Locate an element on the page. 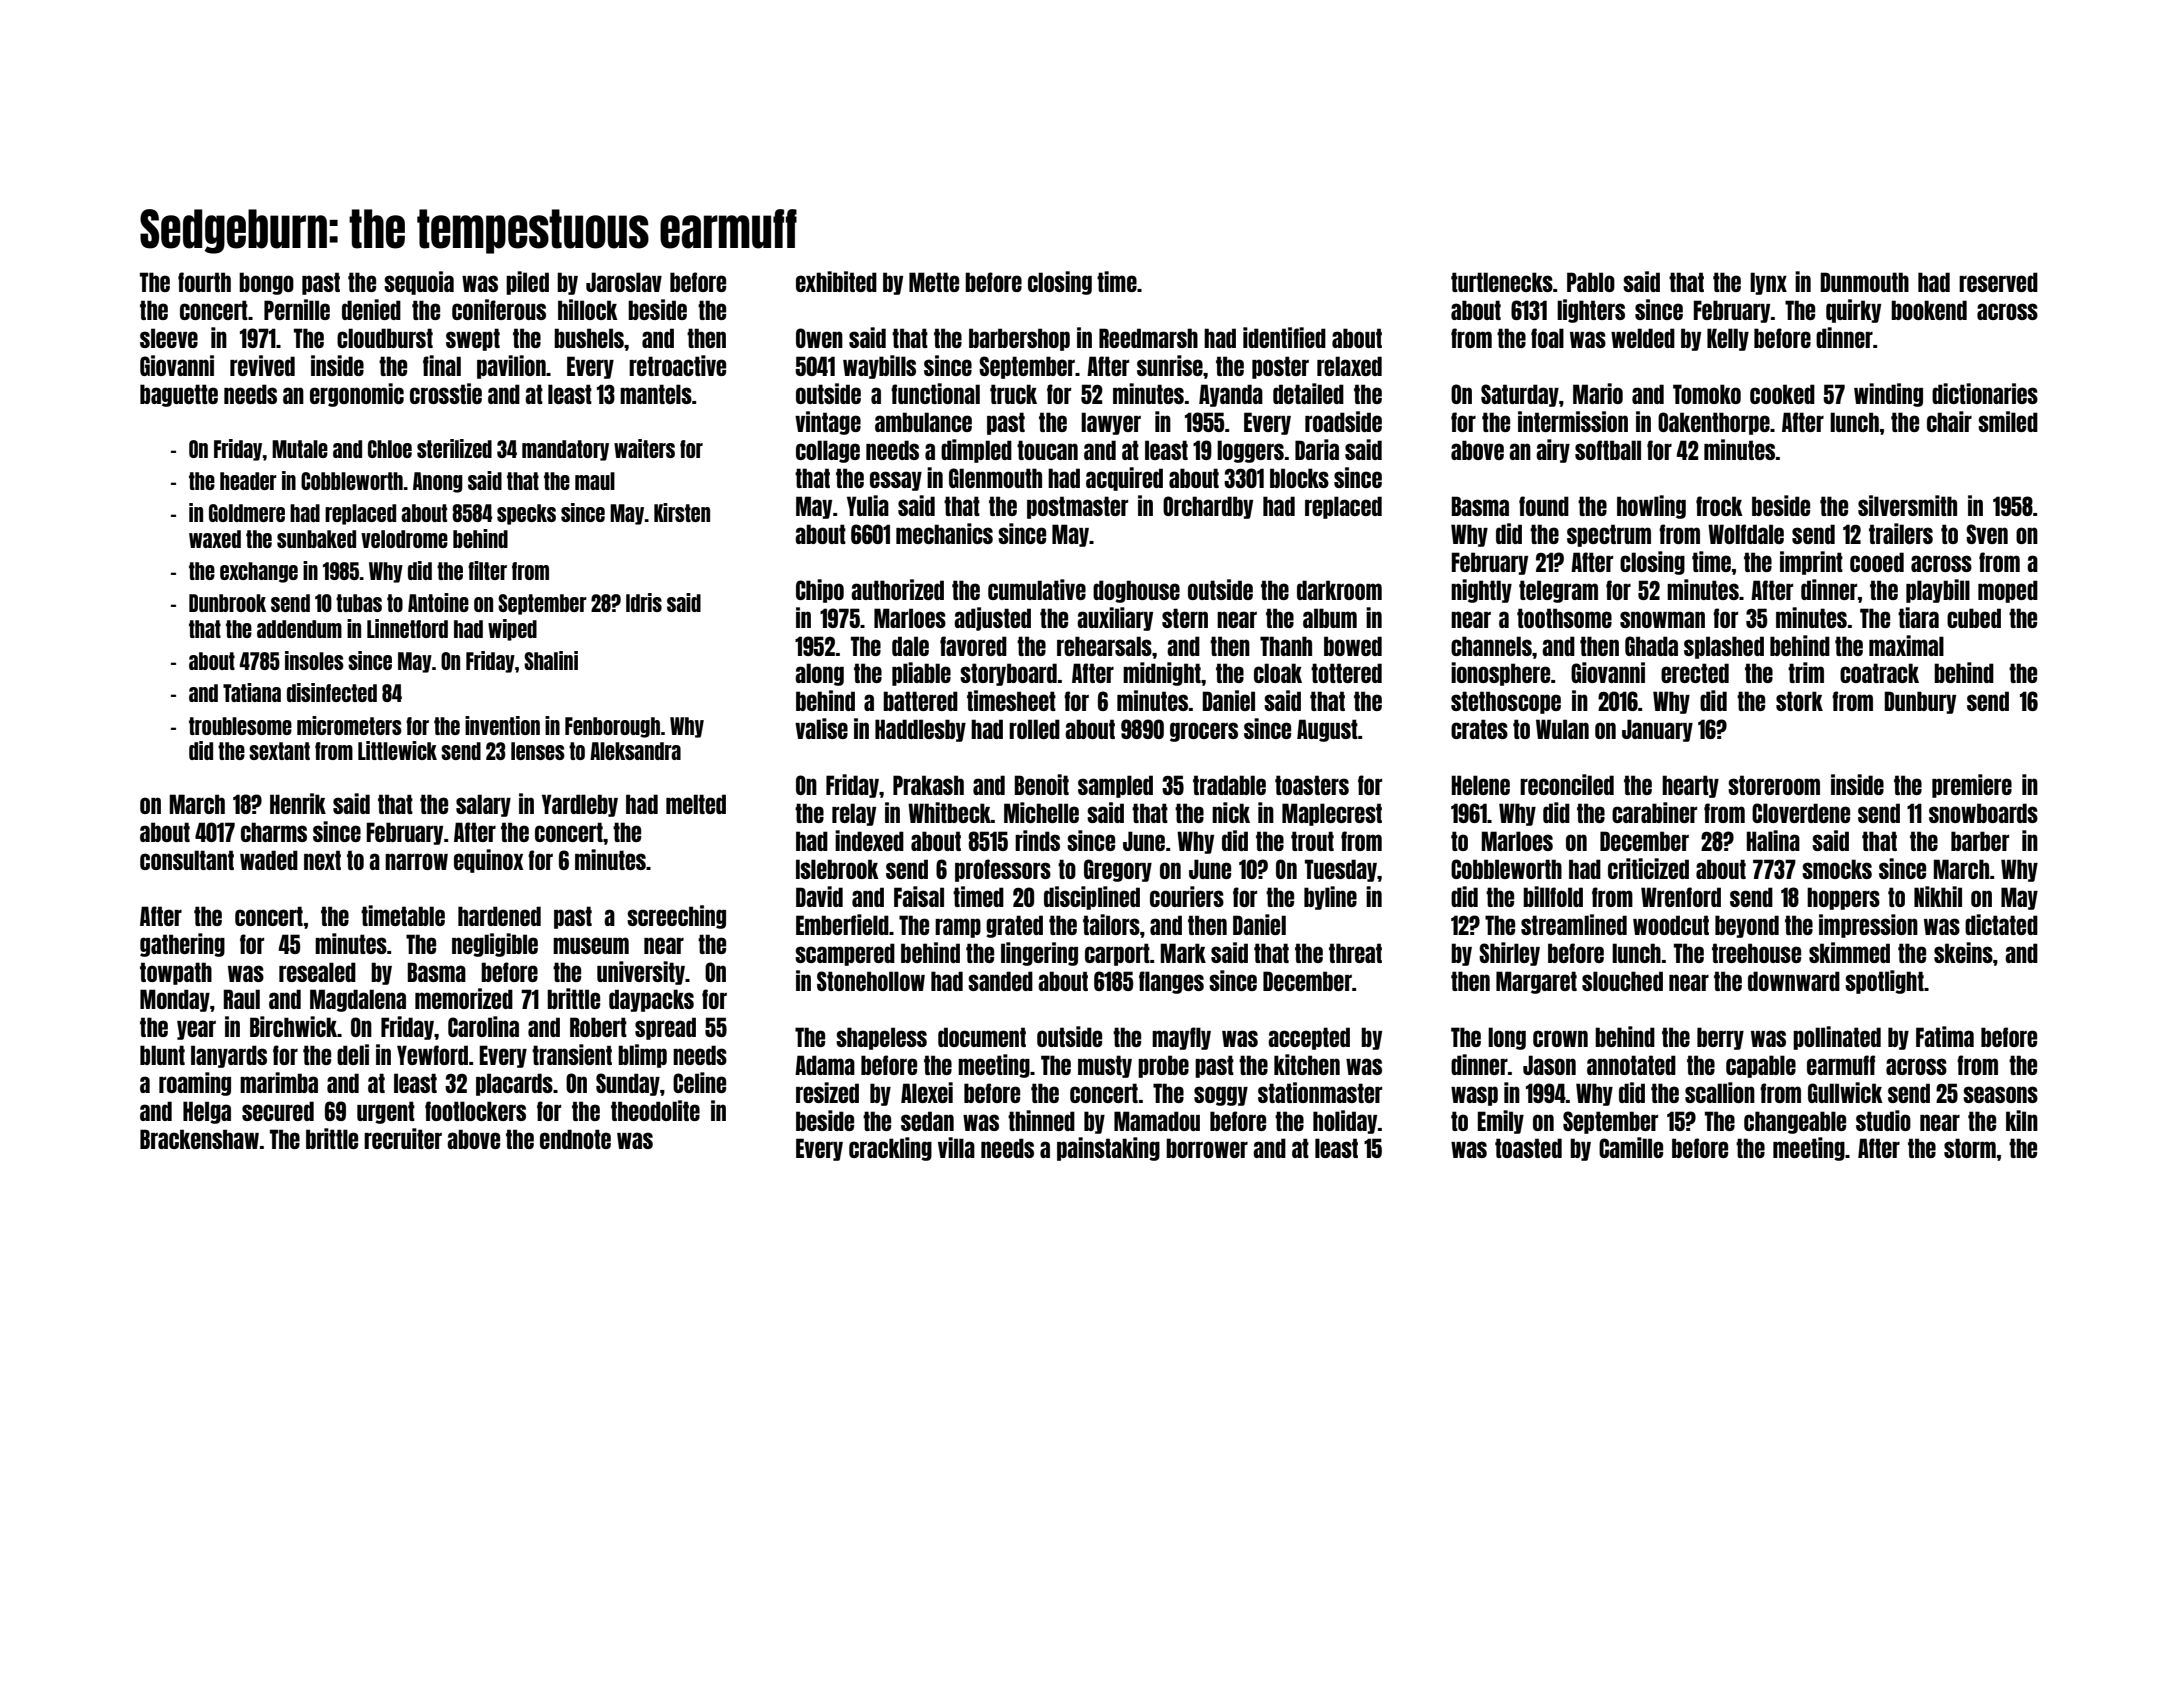 The height and width of the page is (1683, 2178). narrow is located at coordinates (416, 861).
